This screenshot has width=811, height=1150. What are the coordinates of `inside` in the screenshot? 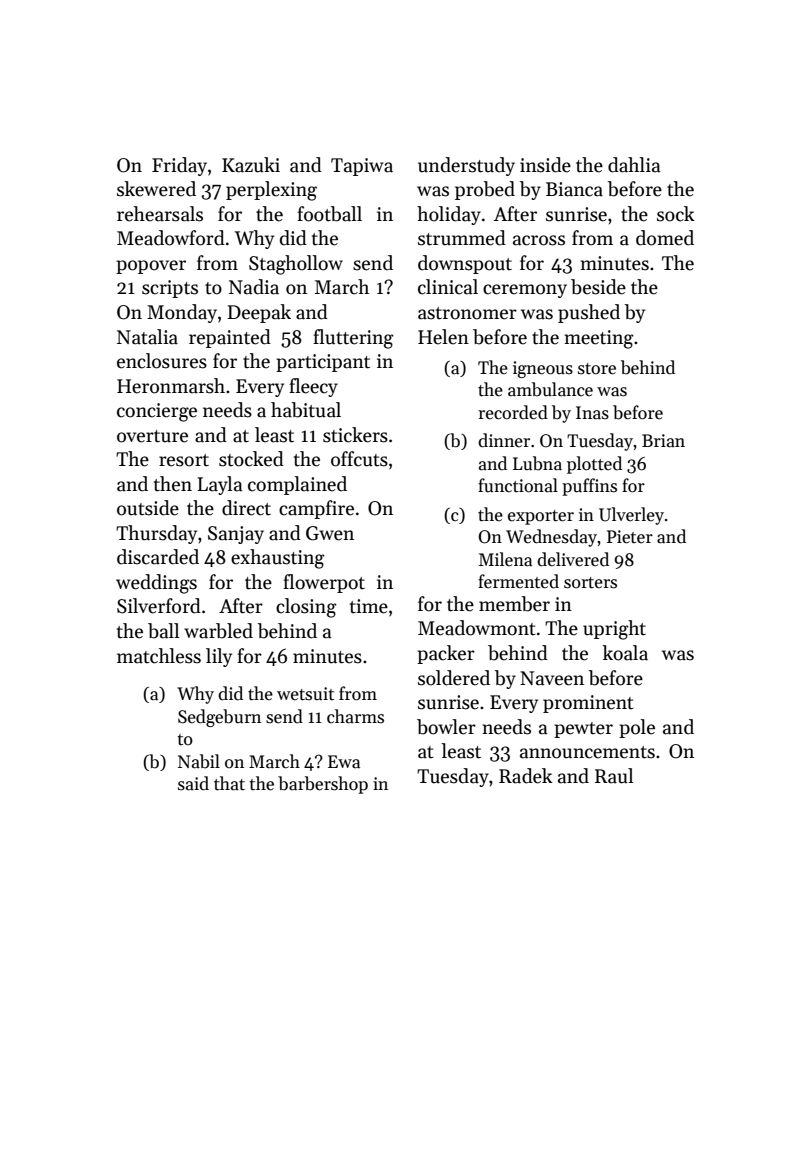 It's located at (545, 165).
